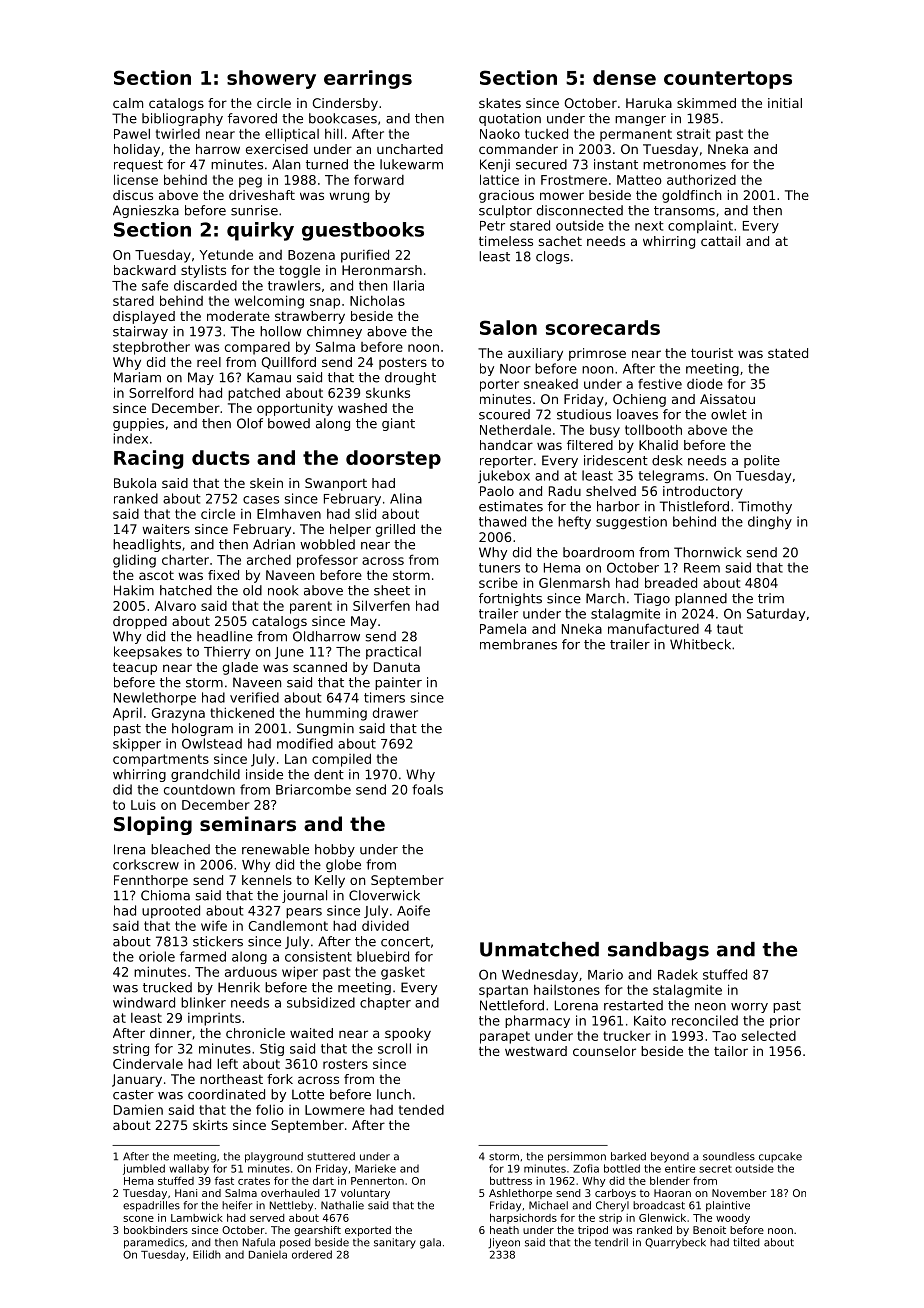 The image size is (924, 1308). Describe the element at coordinates (500, 103) in the screenshot. I see `skates` at that location.
